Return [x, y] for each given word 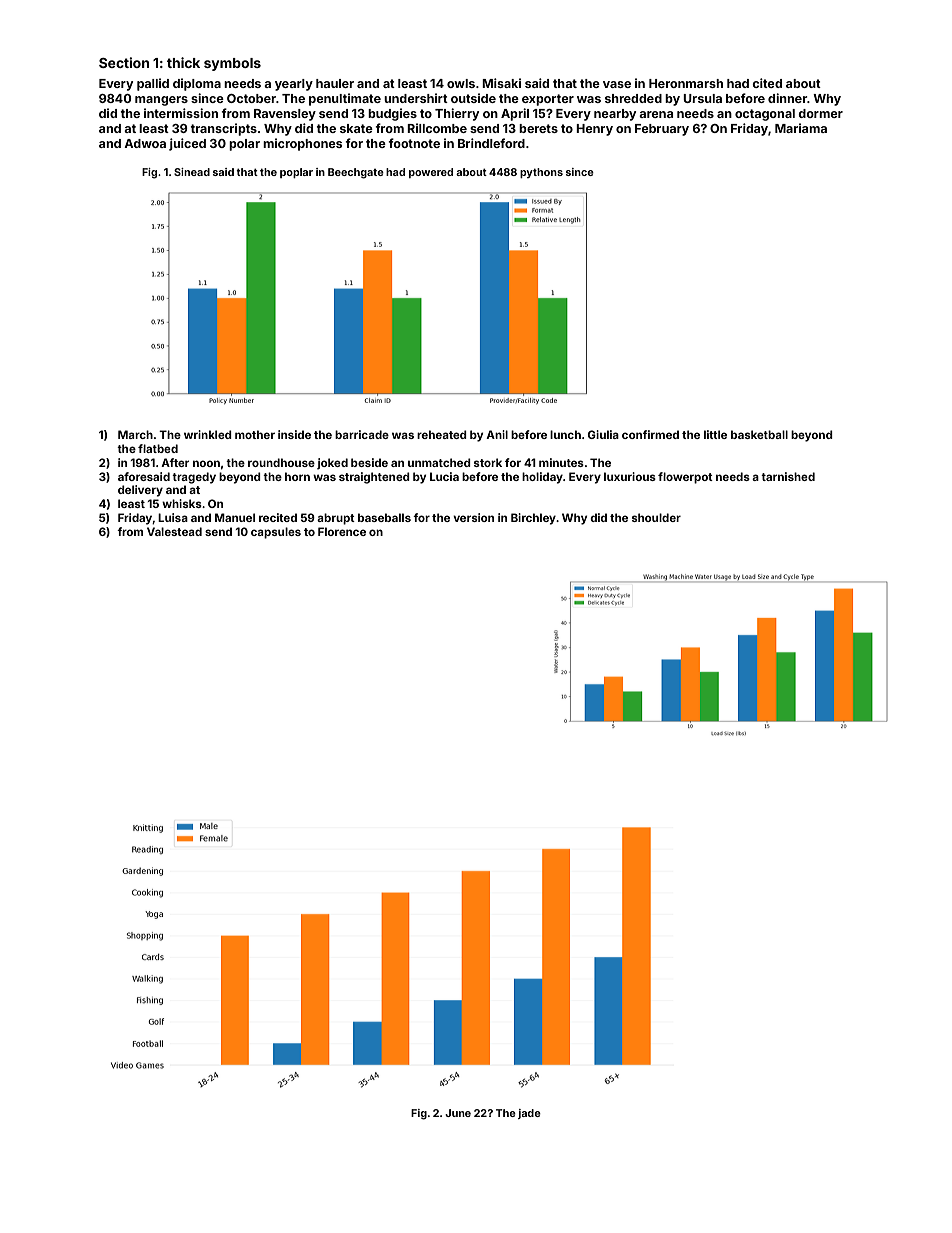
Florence [342, 531]
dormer [820, 113]
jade [529, 1114]
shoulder [656, 517]
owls [461, 83]
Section [124, 62]
